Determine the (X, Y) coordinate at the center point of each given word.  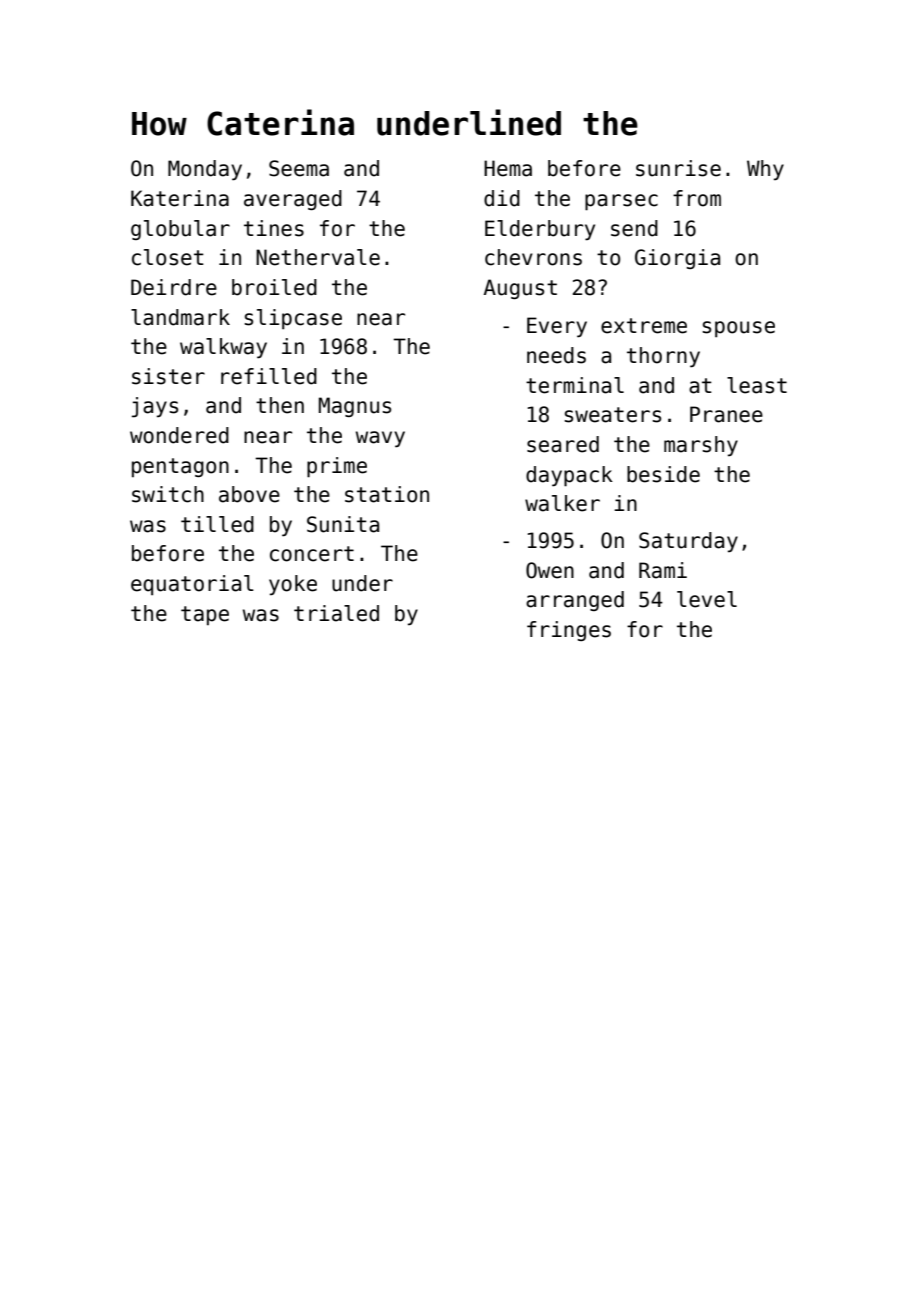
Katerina (180, 198)
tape (205, 615)
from (697, 198)
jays (155, 407)
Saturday (688, 542)
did (502, 198)
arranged (575, 601)
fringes (569, 631)
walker (562, 503)
